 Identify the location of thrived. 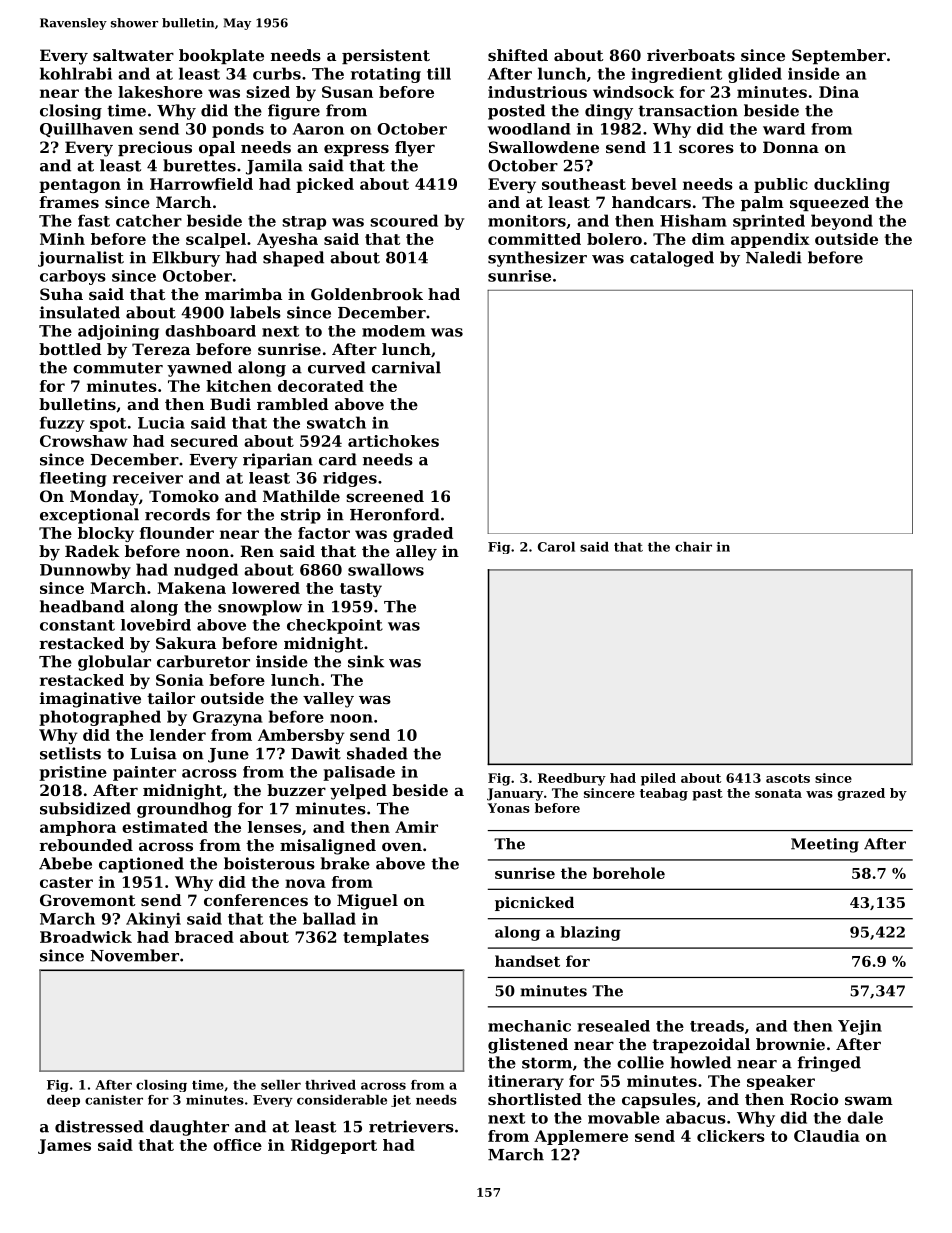
(330, 1085).
